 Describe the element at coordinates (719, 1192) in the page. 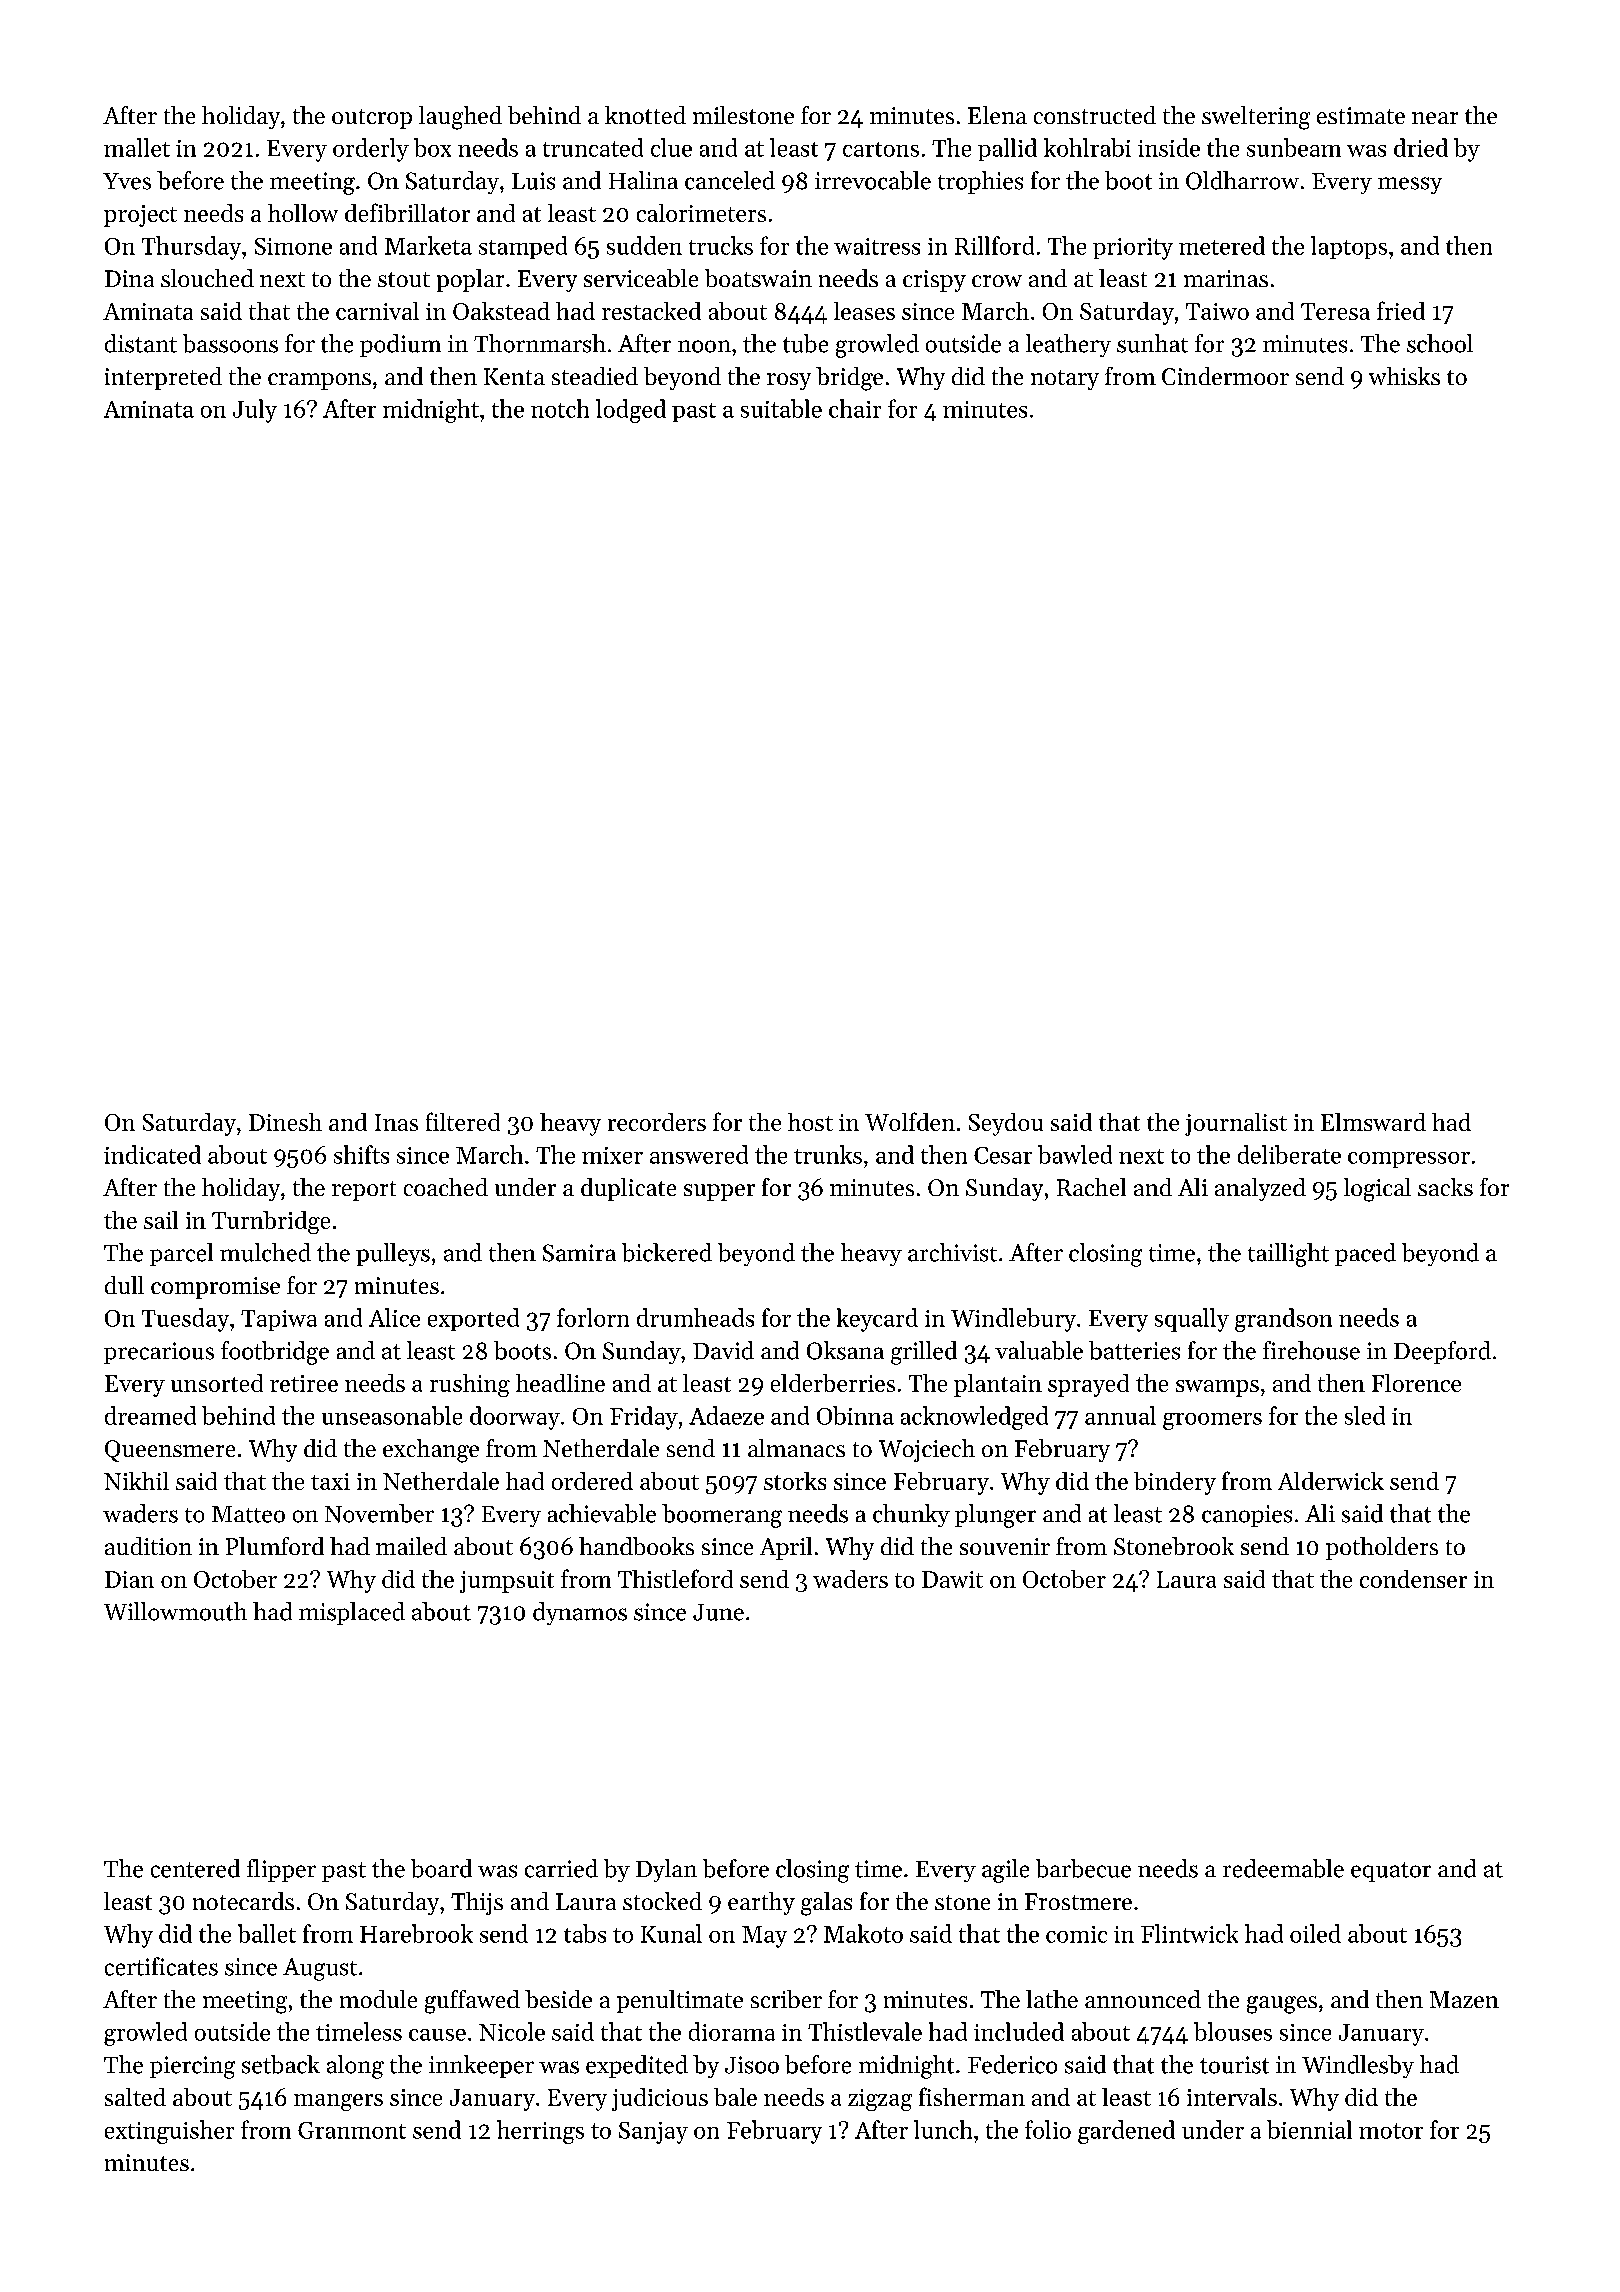

I see `supper` at that location.
